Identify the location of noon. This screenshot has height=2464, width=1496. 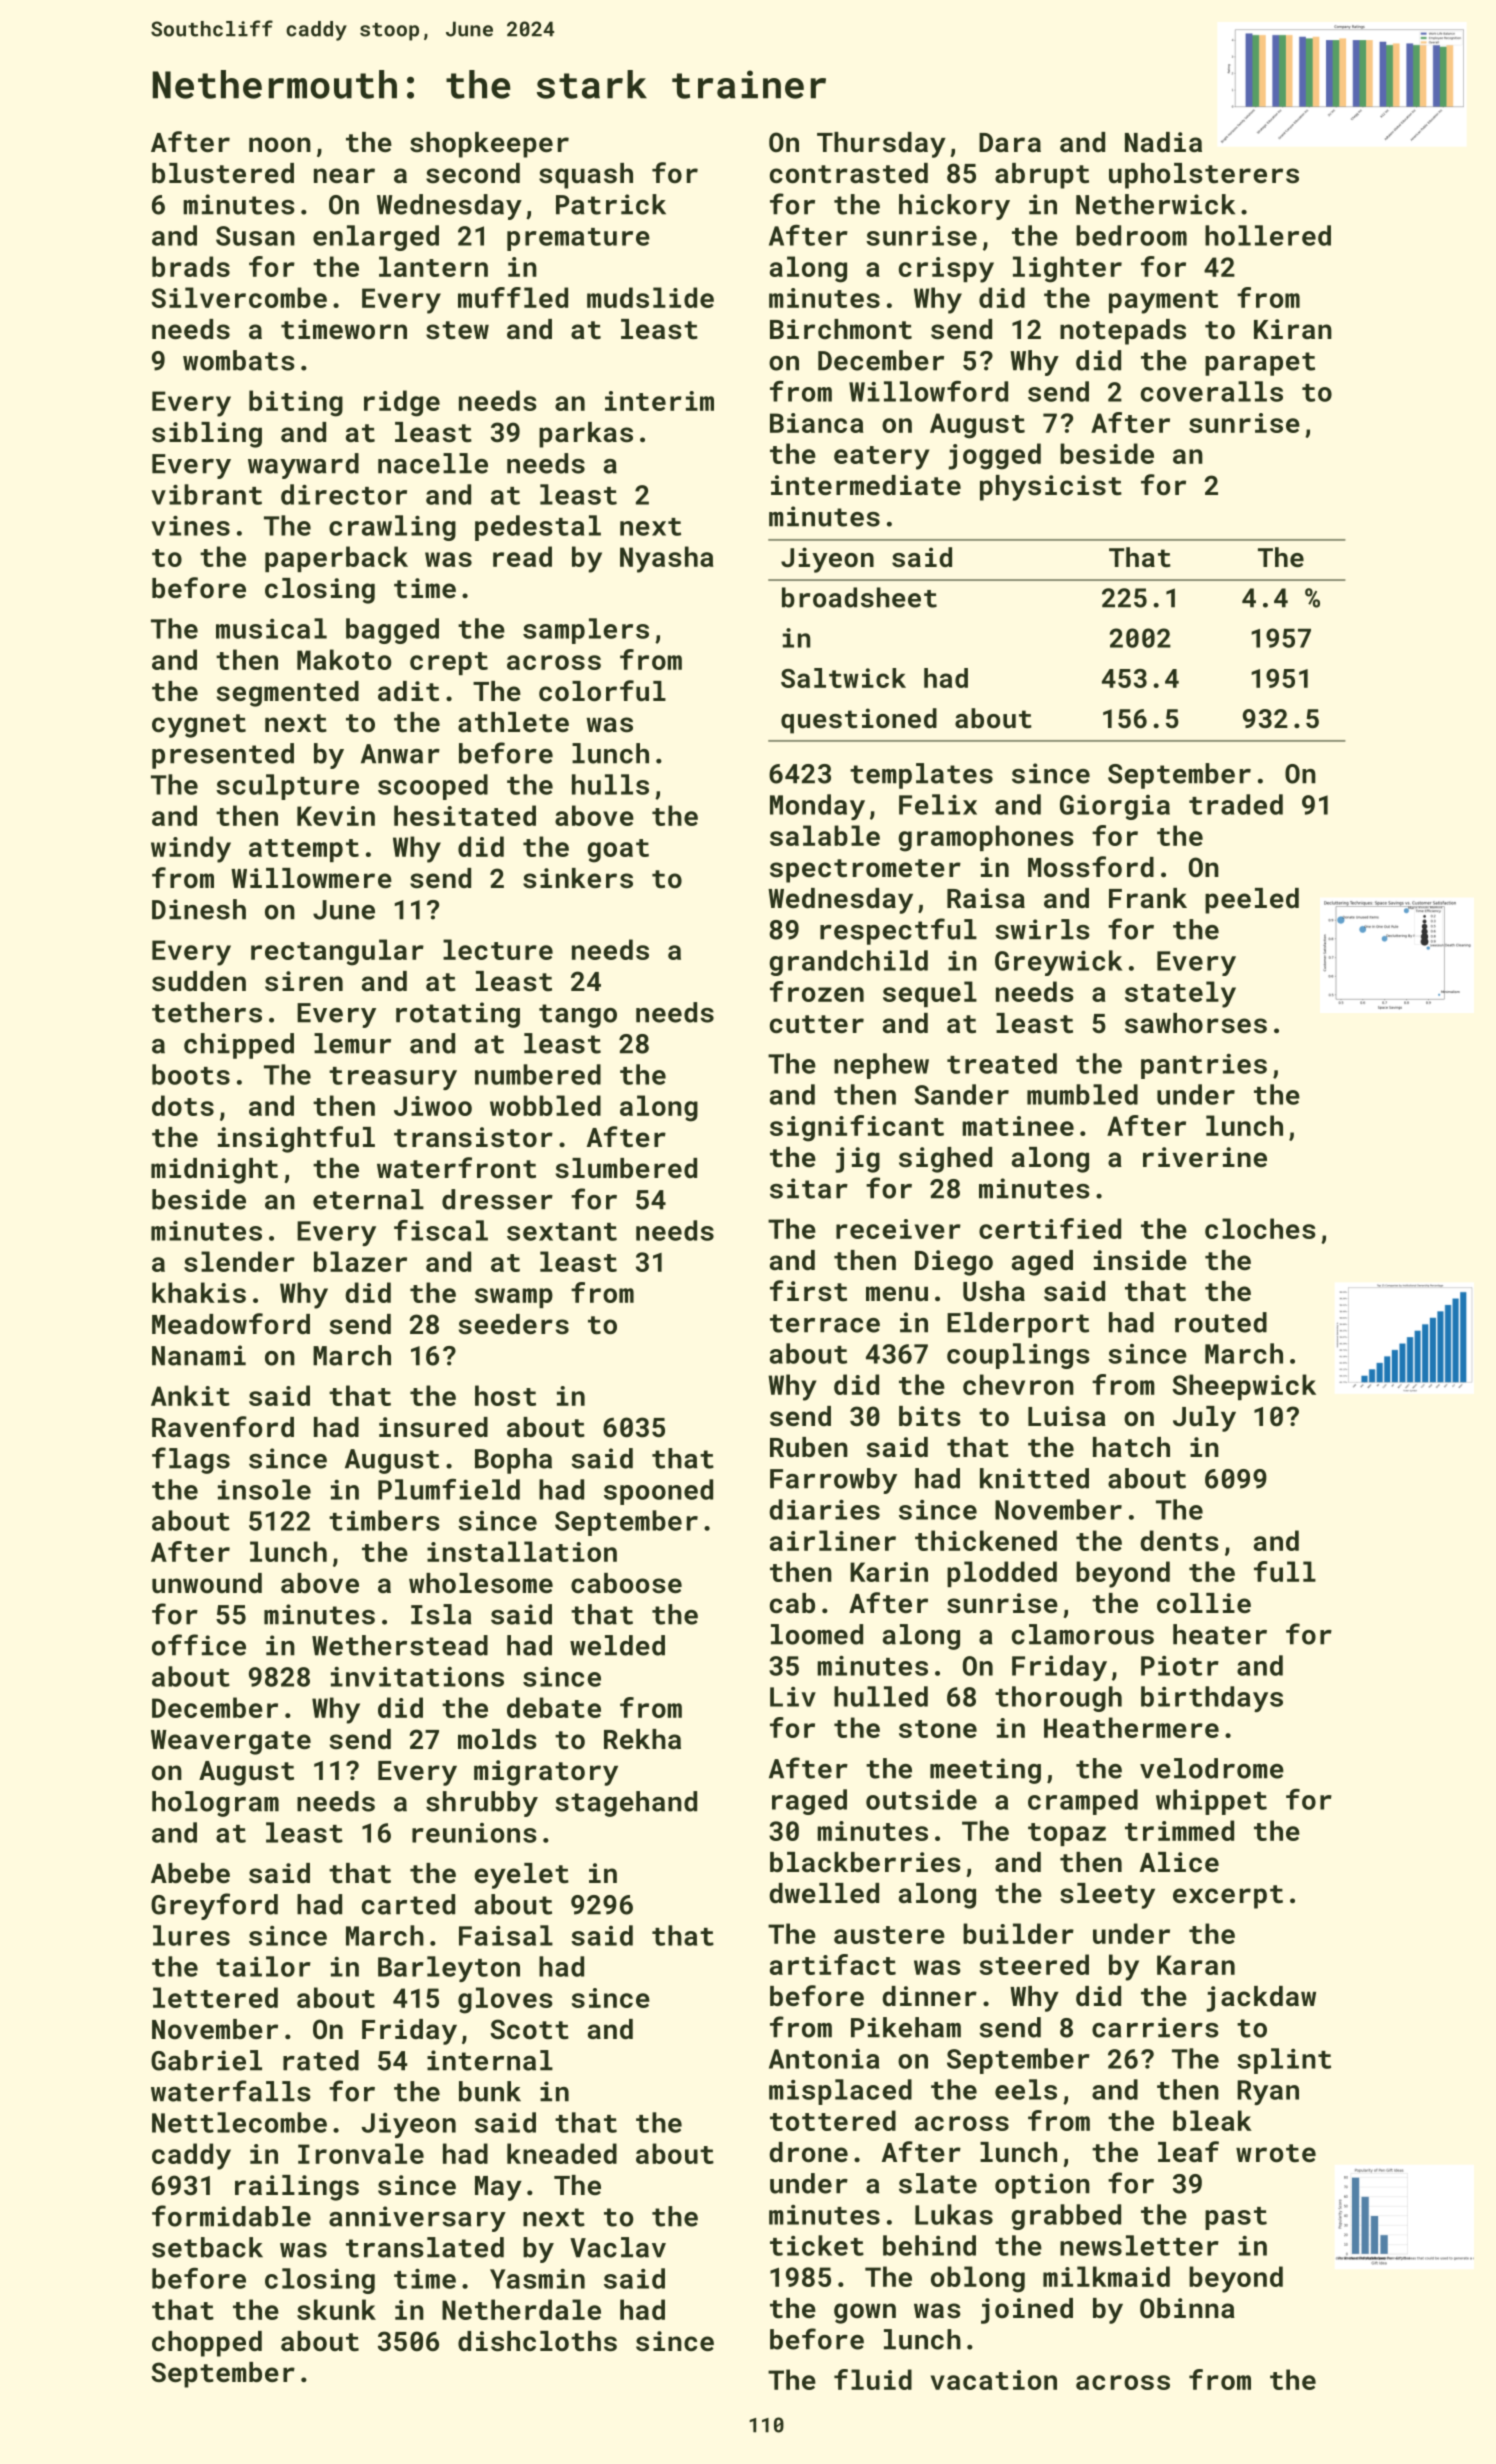
(280, 145).
